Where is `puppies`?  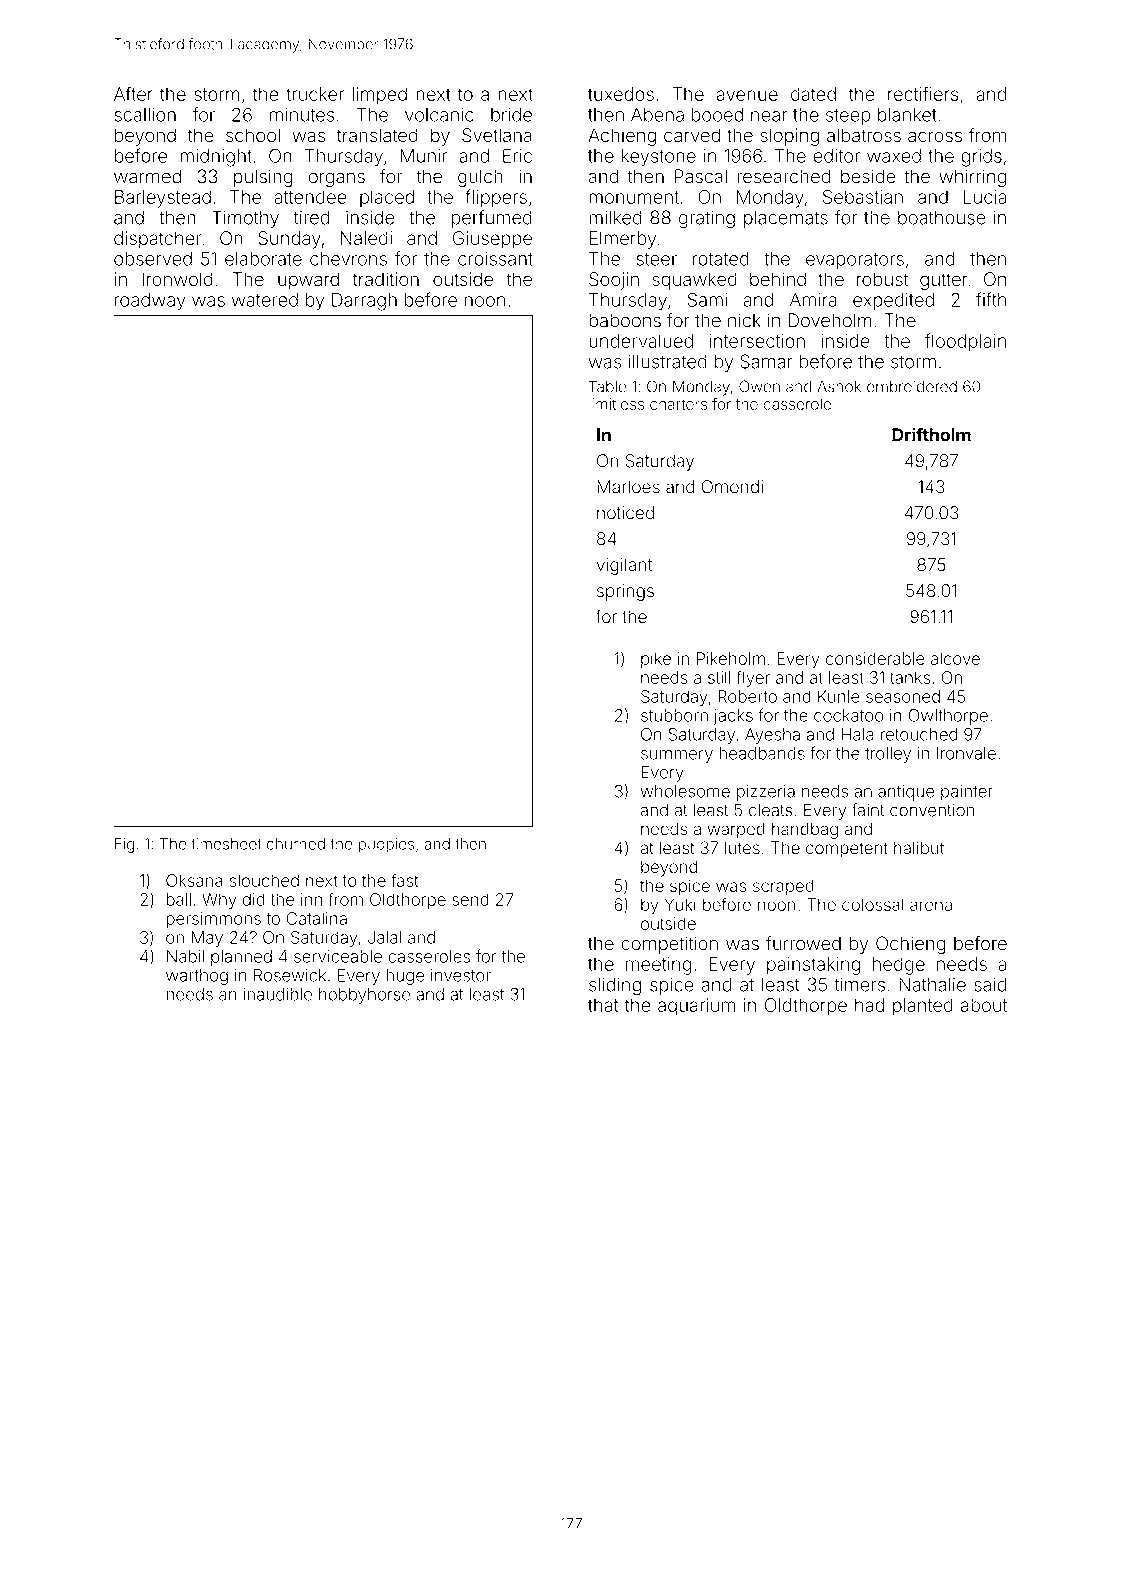 puppies is located at coordinates (386, 845).
